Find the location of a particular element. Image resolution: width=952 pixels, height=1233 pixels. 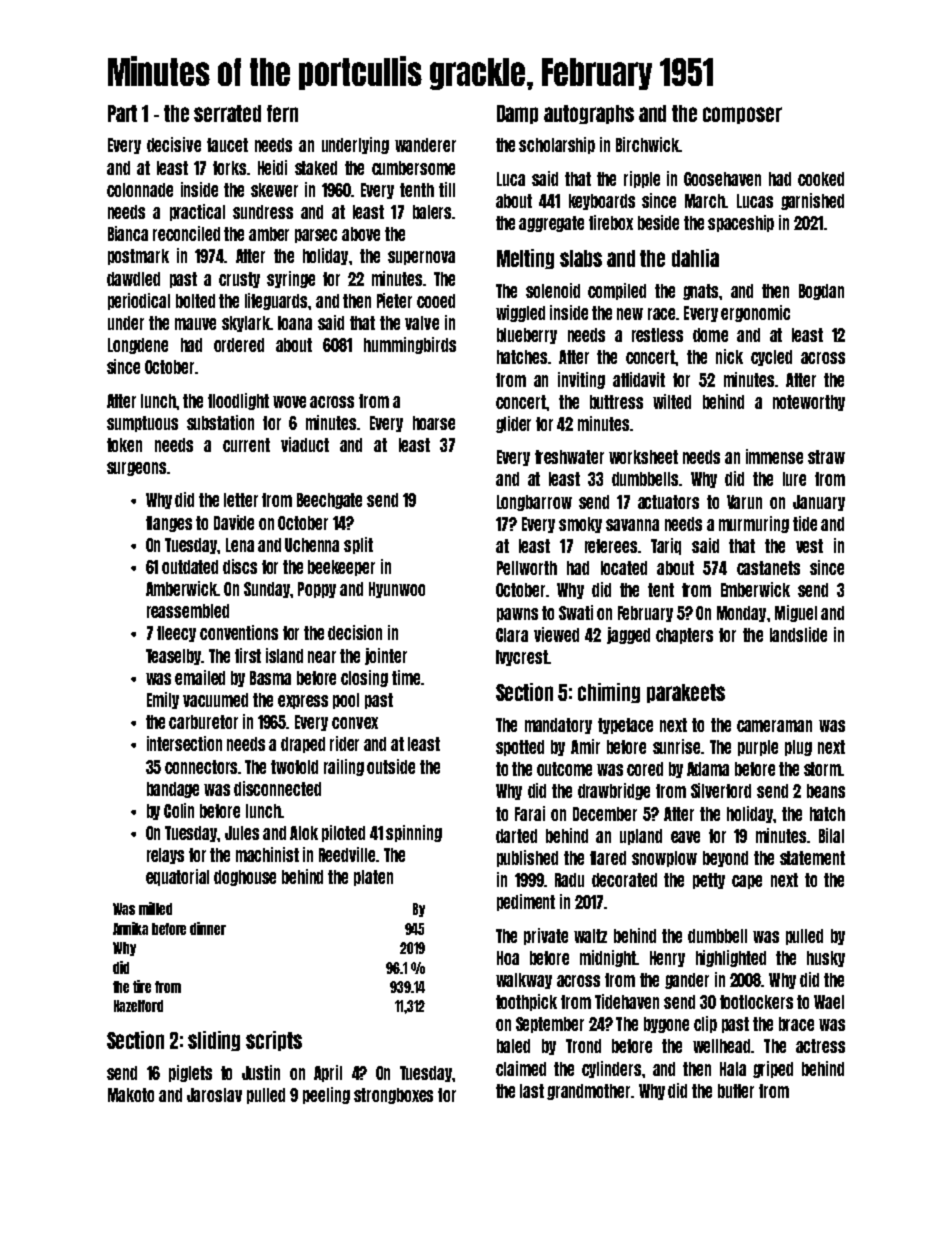

toothpick is located at coordinates (526, 1002).
